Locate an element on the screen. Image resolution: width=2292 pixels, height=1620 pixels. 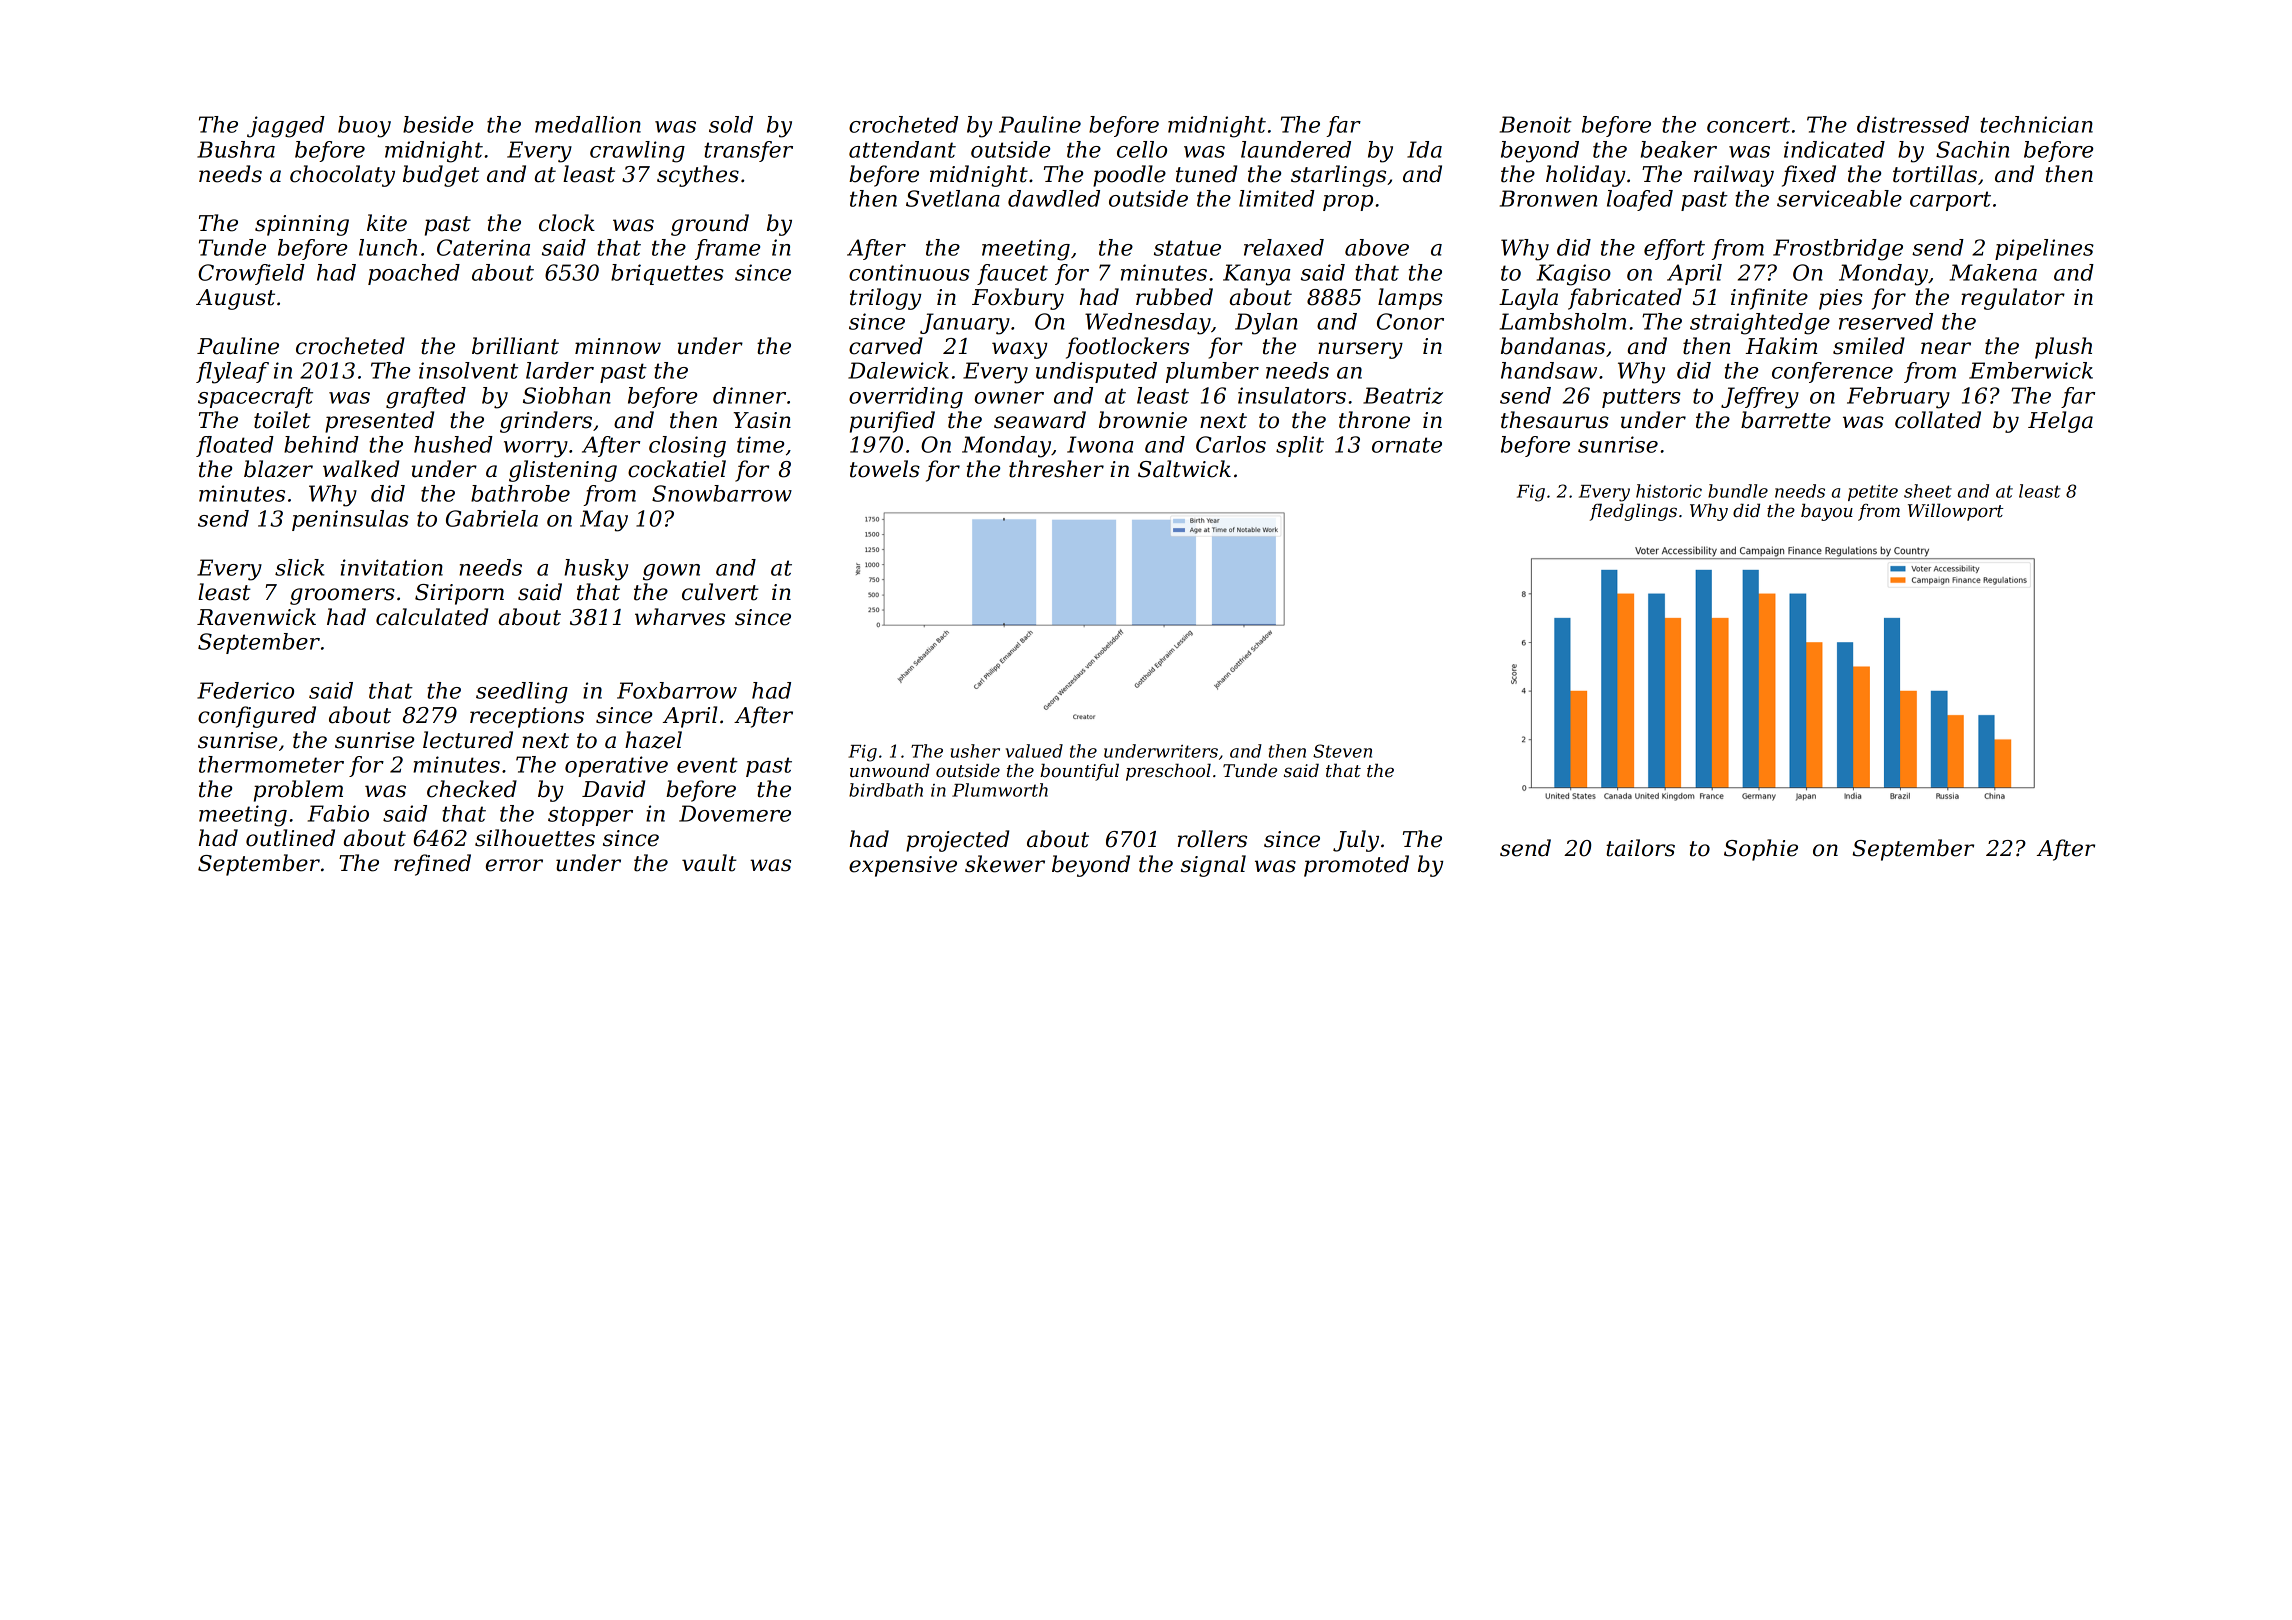
Bronwen is located at coordinates (1548, 198).
